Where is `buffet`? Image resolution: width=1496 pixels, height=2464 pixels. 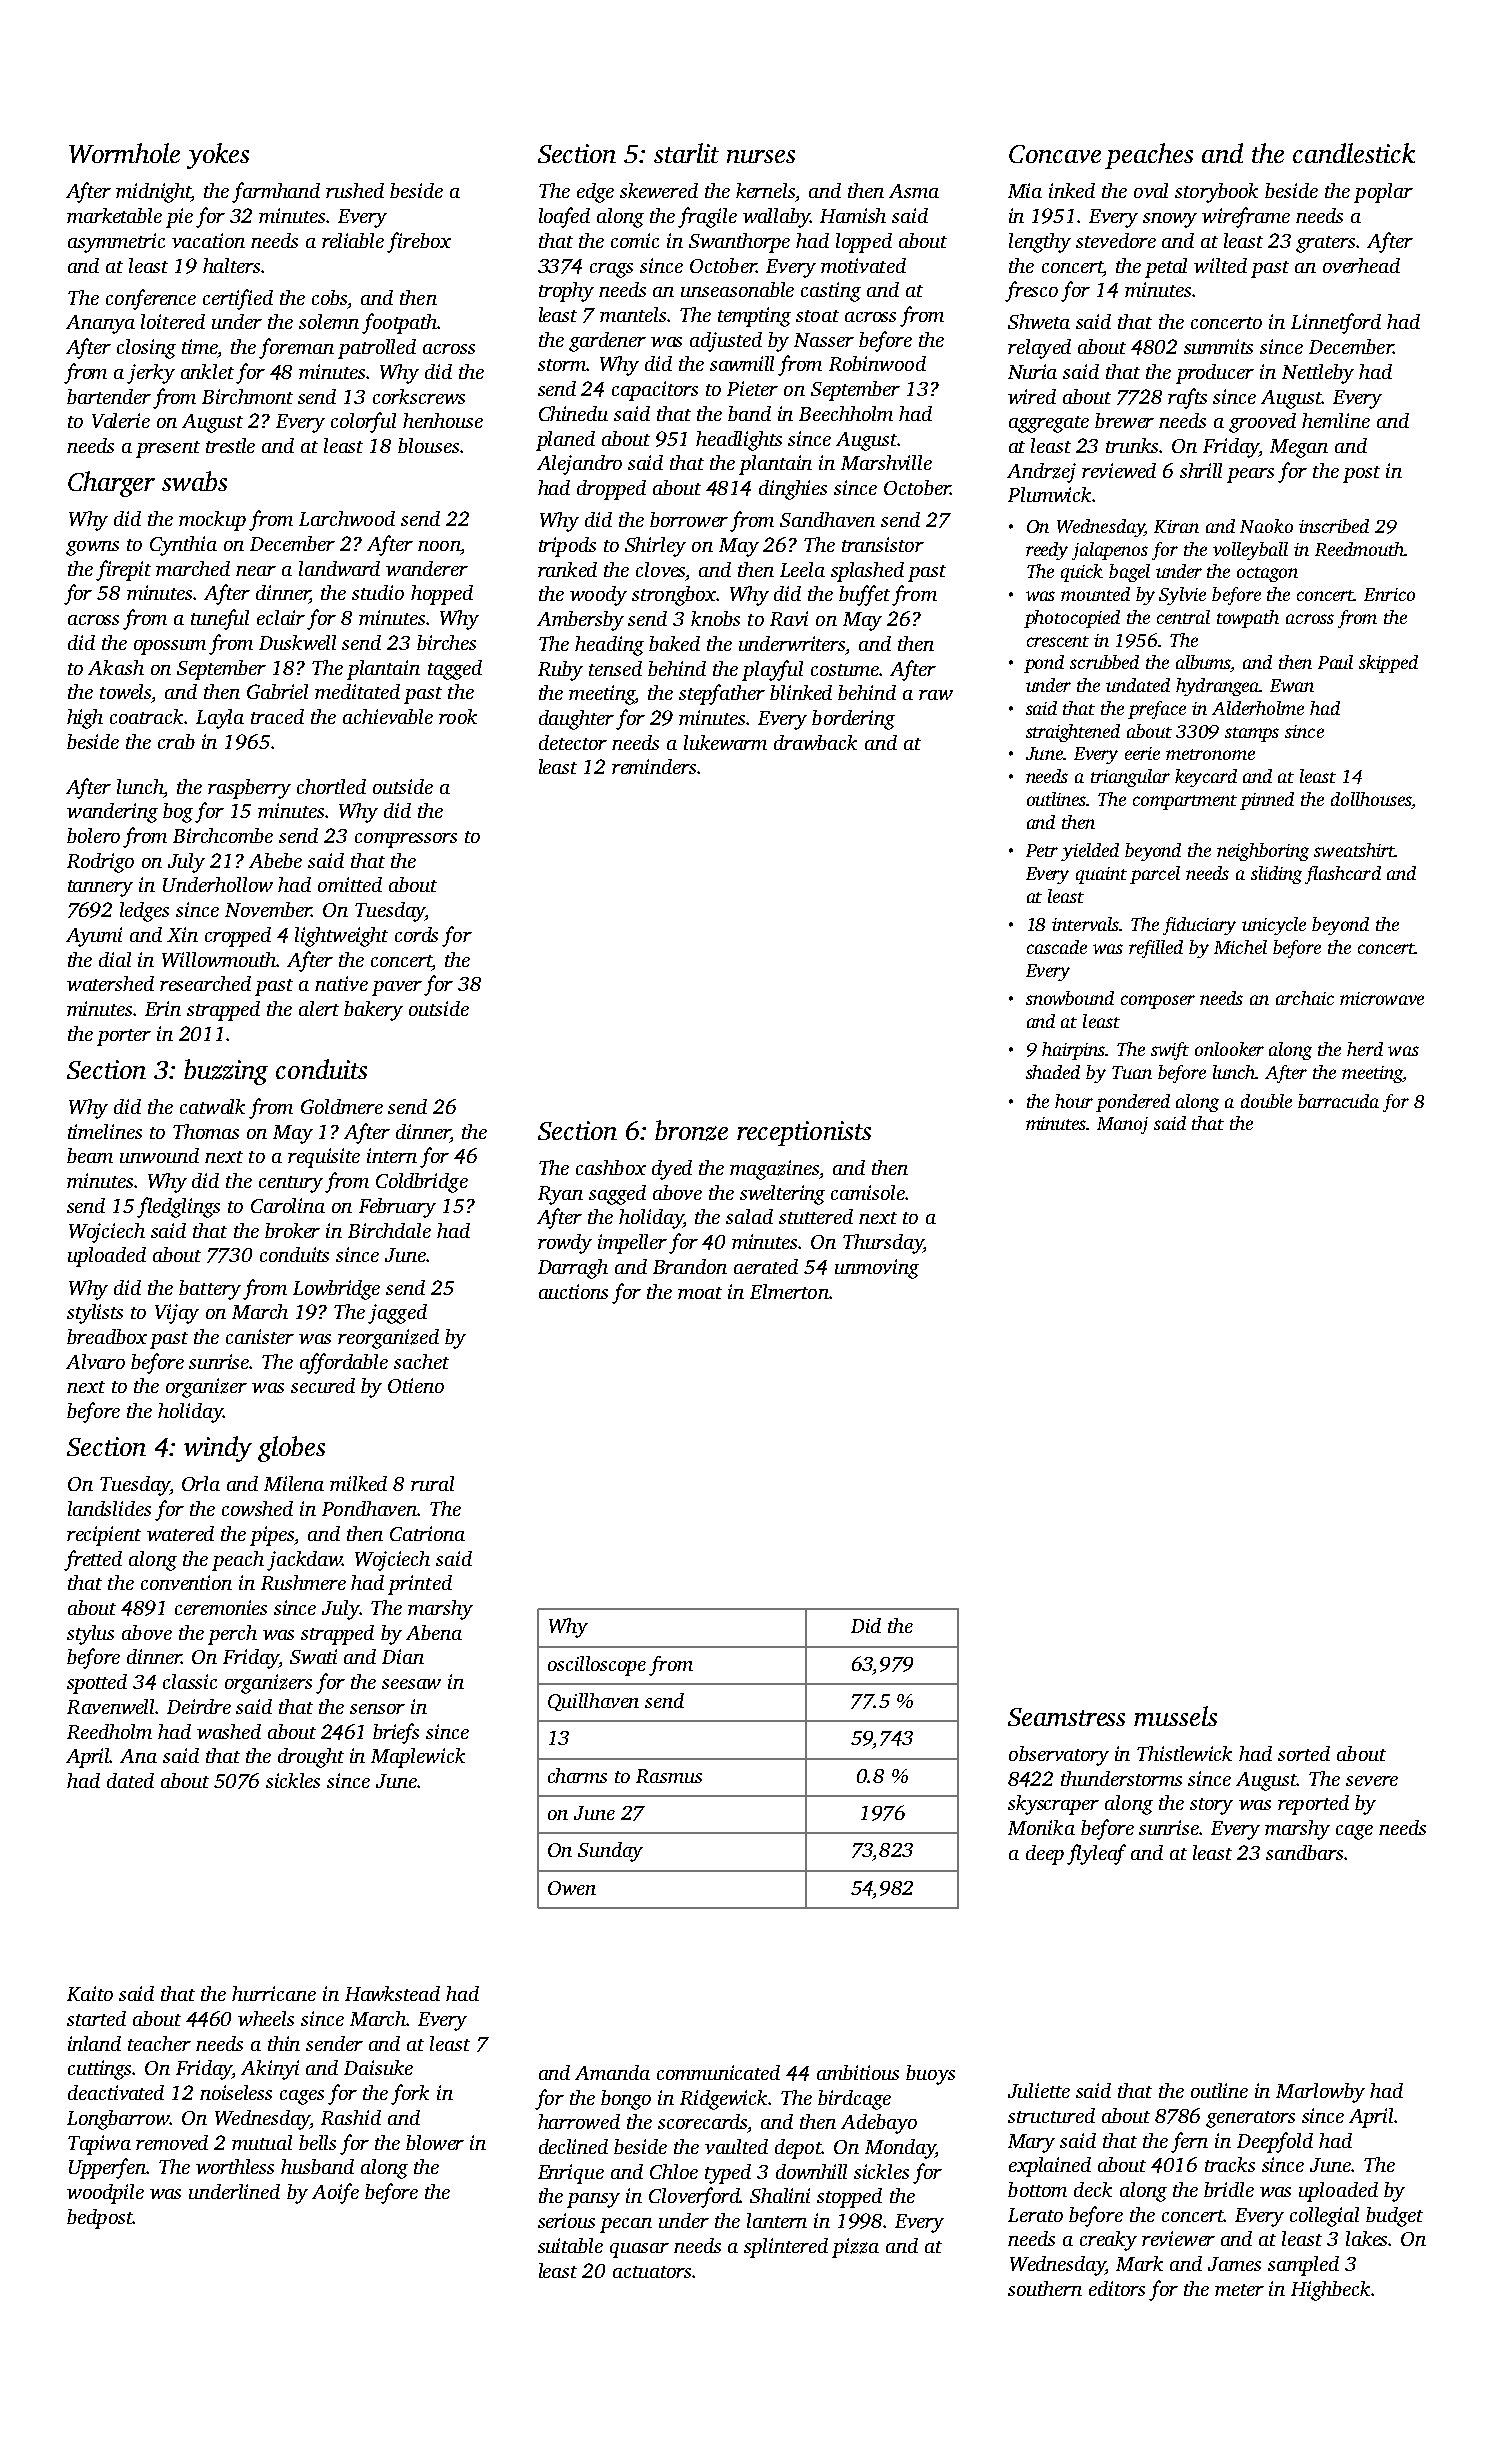
buffet is located at coordinates (864, 595).
